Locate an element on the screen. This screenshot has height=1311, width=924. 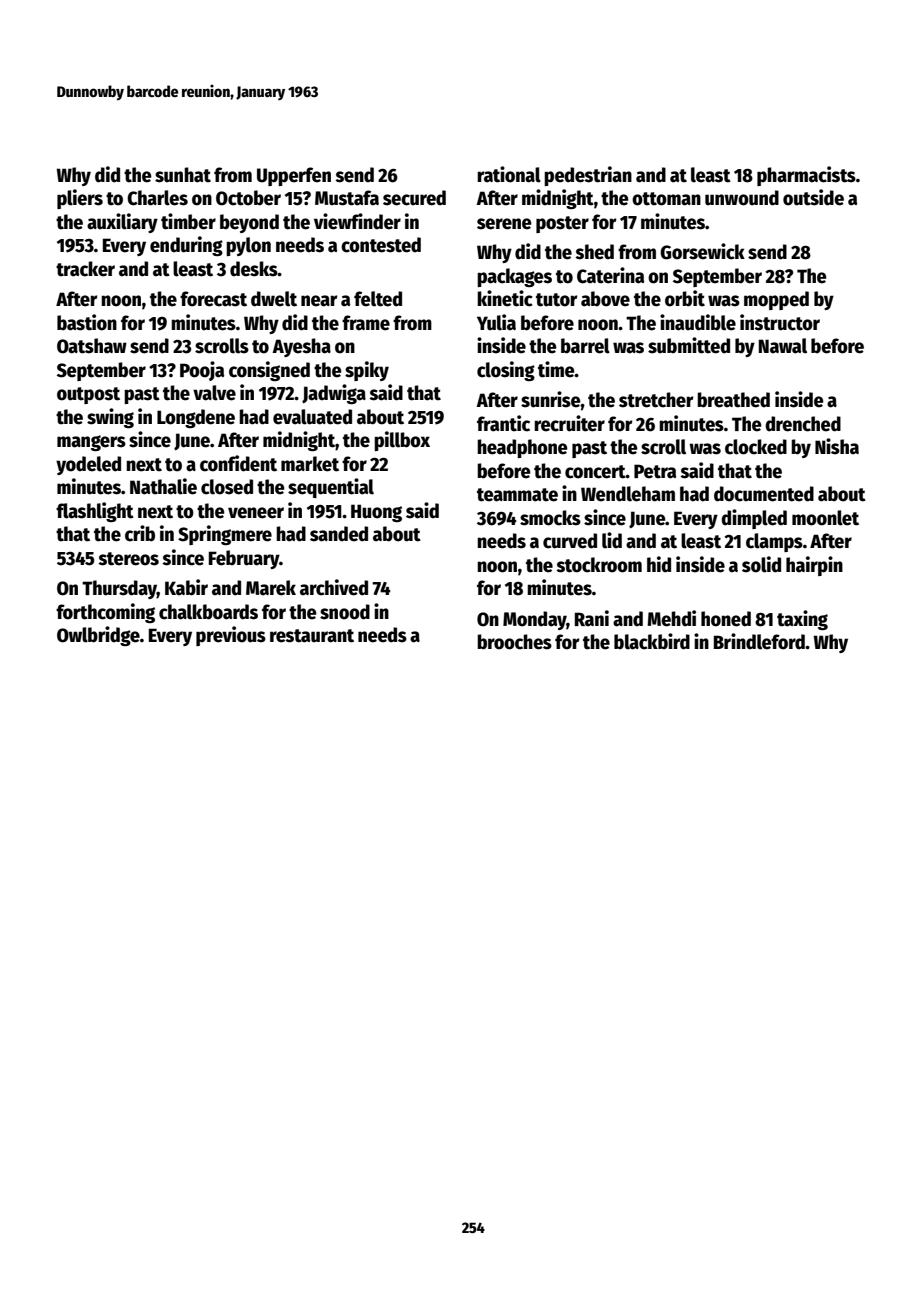
Gorsewick is located at coordinates (702, 251).
